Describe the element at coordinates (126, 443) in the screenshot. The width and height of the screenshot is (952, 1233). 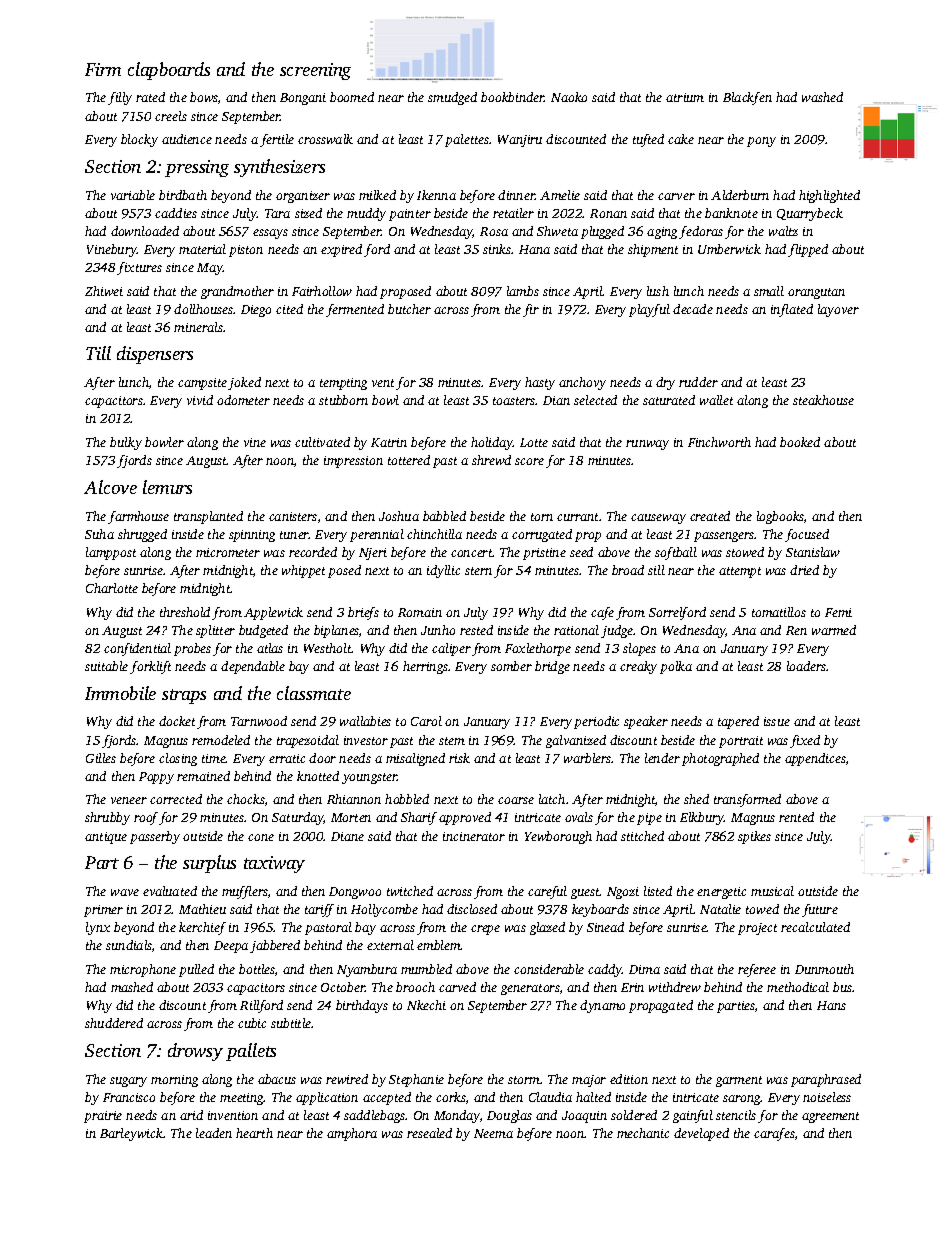
I see `bulky` at that location.
